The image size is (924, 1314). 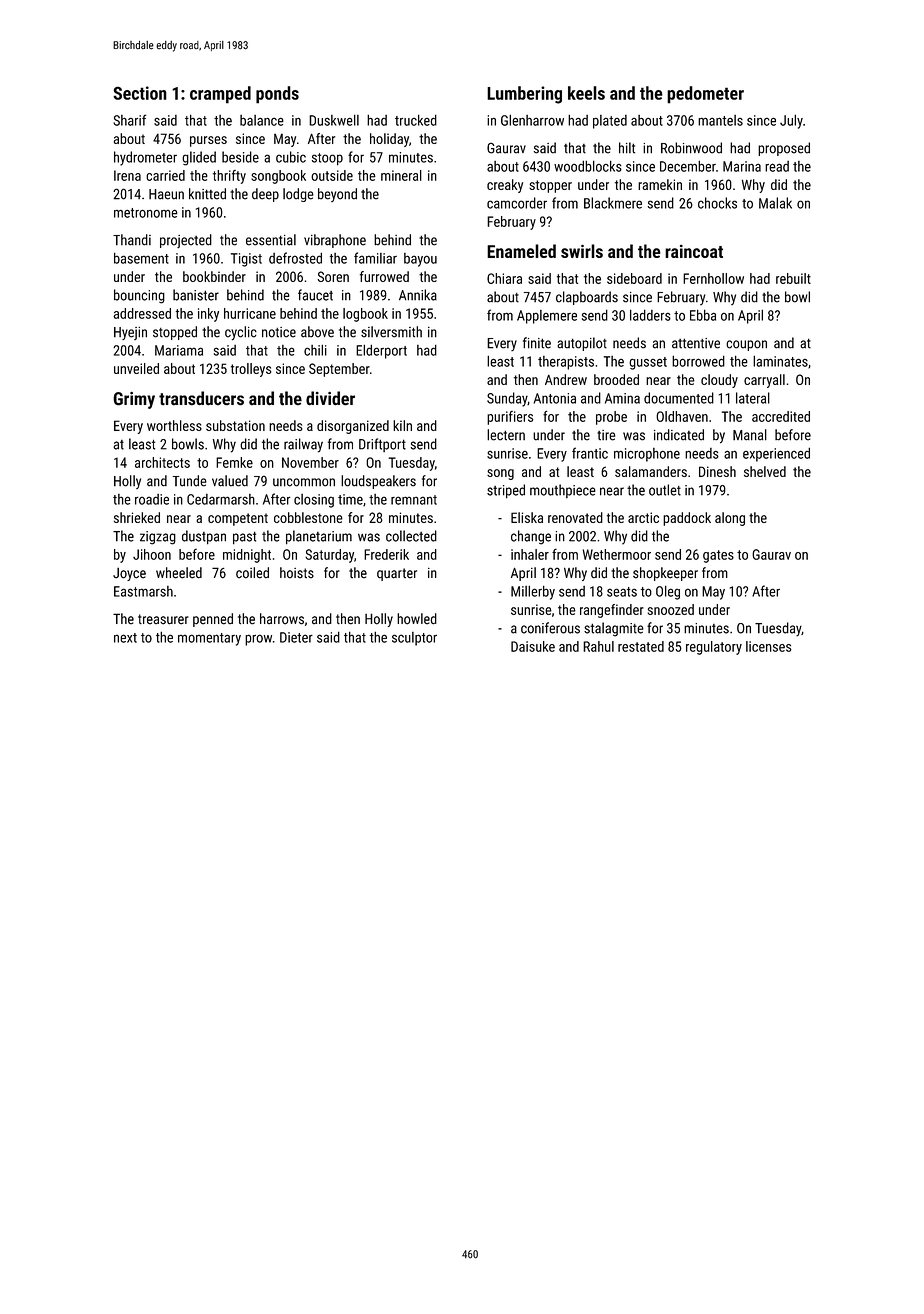 I want to click on carryall, so click(x=764, y=381).
